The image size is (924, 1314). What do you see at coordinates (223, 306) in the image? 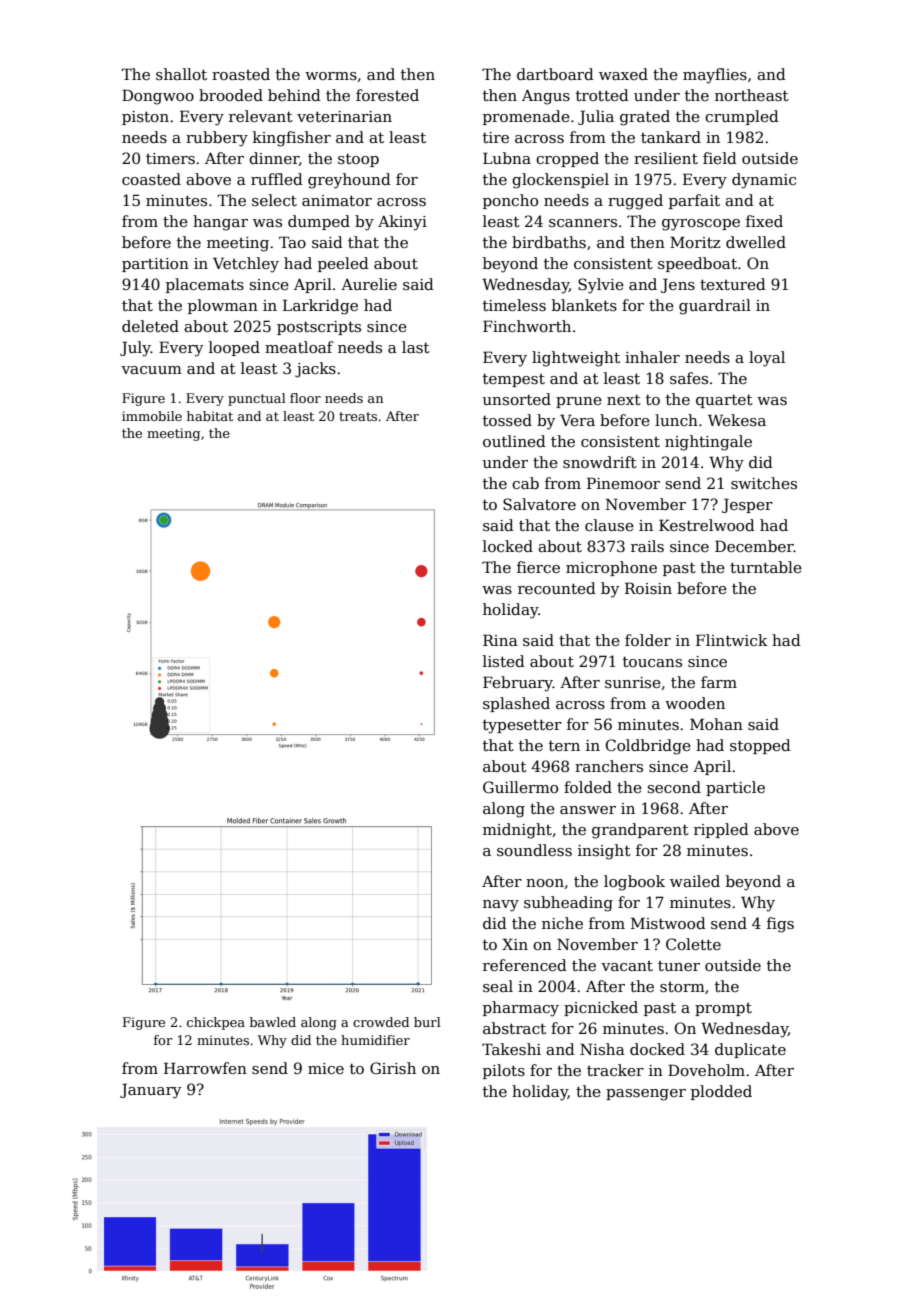
I see `plowman` at bounding box center [223, 306].
